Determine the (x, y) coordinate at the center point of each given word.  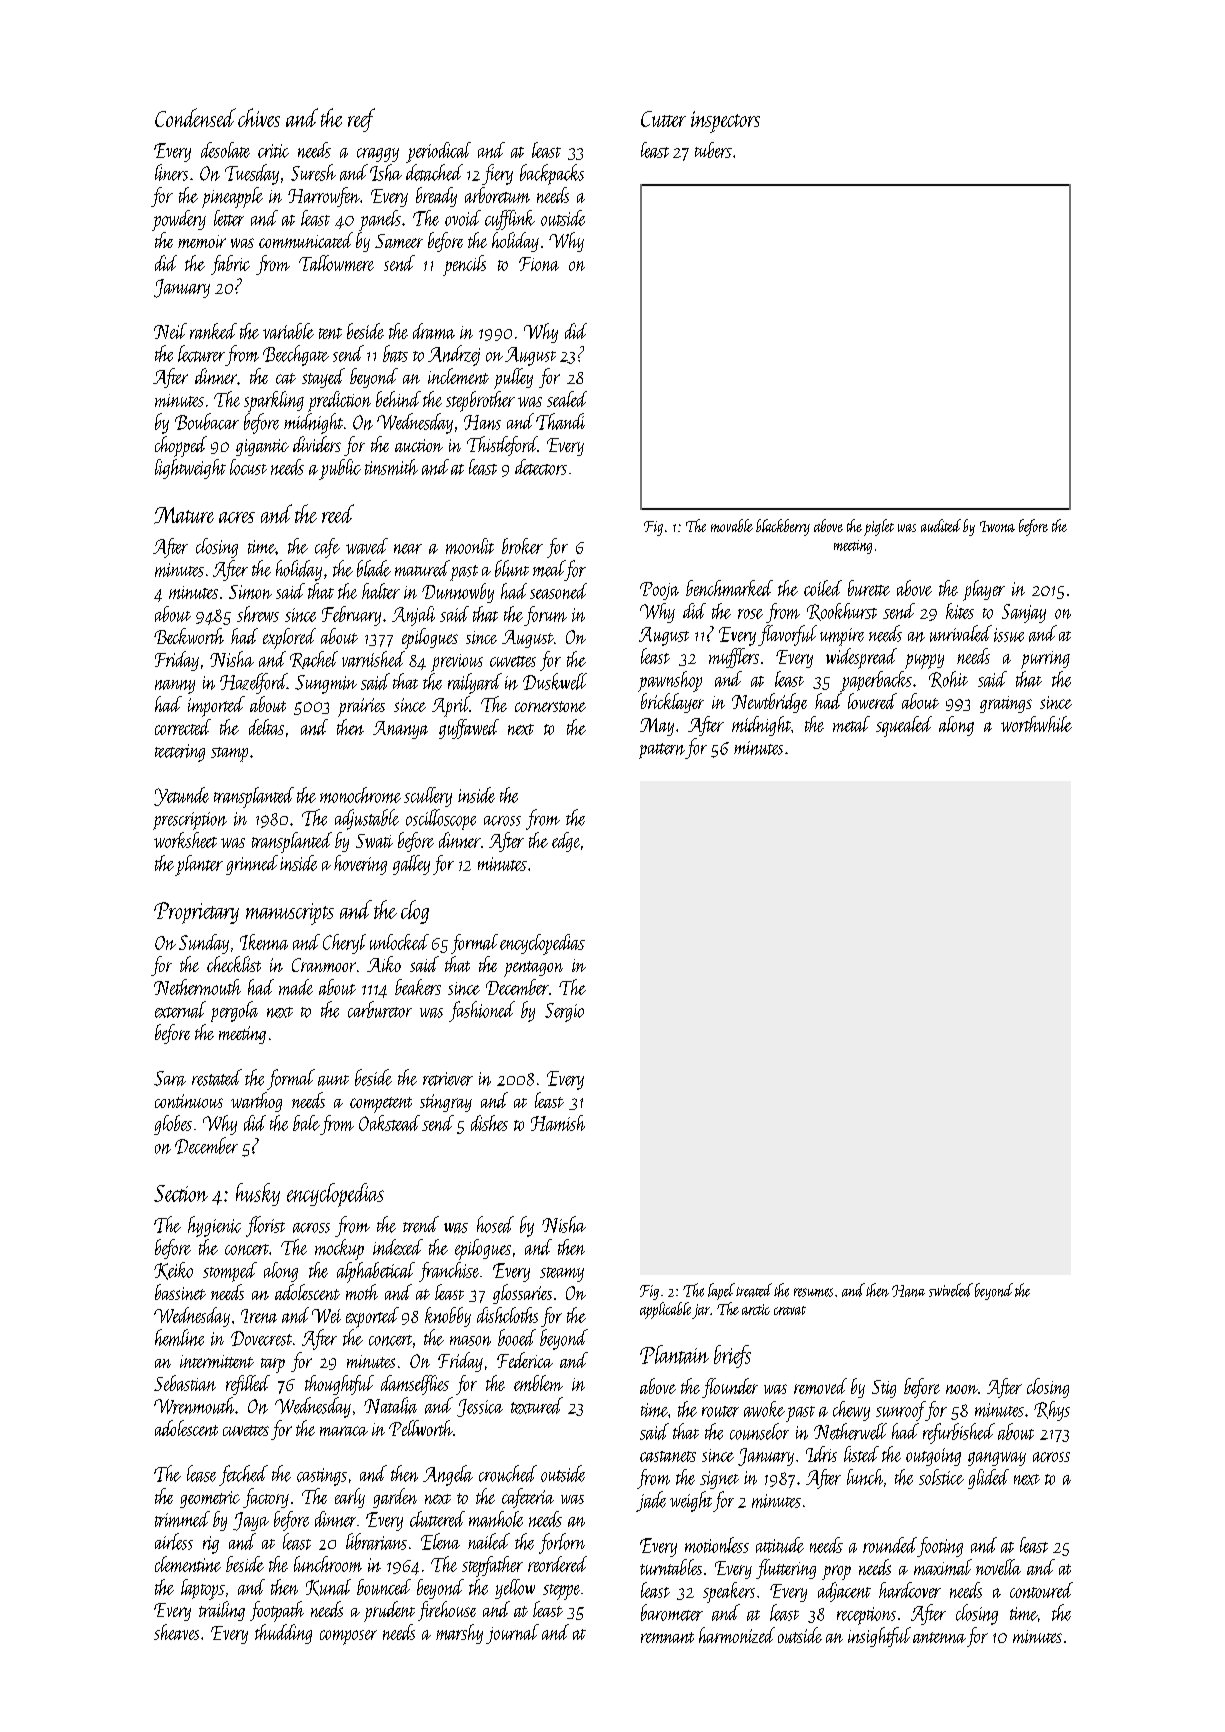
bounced (384, 1587)
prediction (339, 401)
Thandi (560, 421)
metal (851, 724)
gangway (997, 1459)
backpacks (552, 174)
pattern (662, 751)
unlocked (399, 942)
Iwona (997, 526)
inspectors (725, 122)
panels (380, 220)
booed (517, 1337)
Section (181, 1193)
